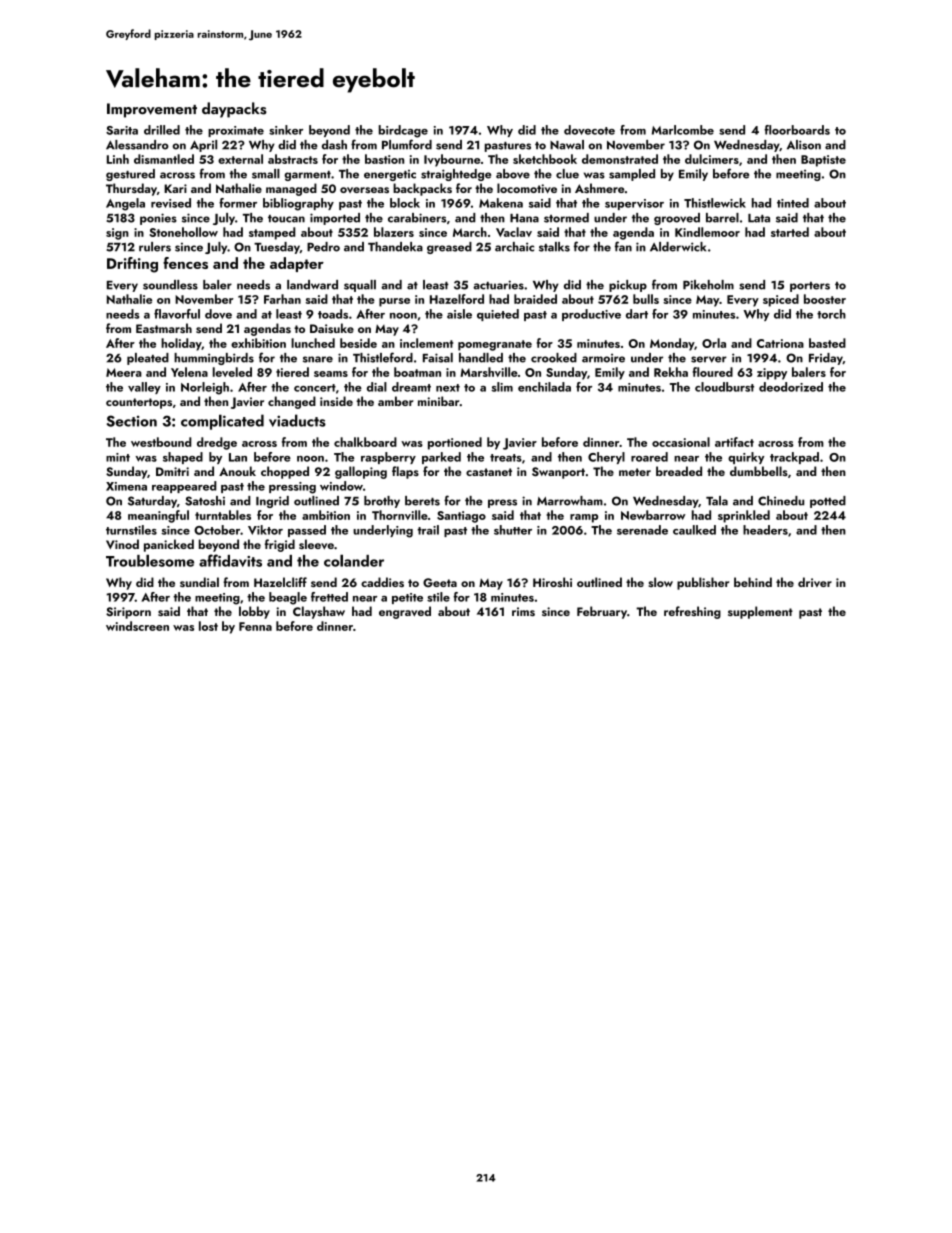 The height and width of the document is (1233, 952). I want to click on petite, so click(407, 598).
